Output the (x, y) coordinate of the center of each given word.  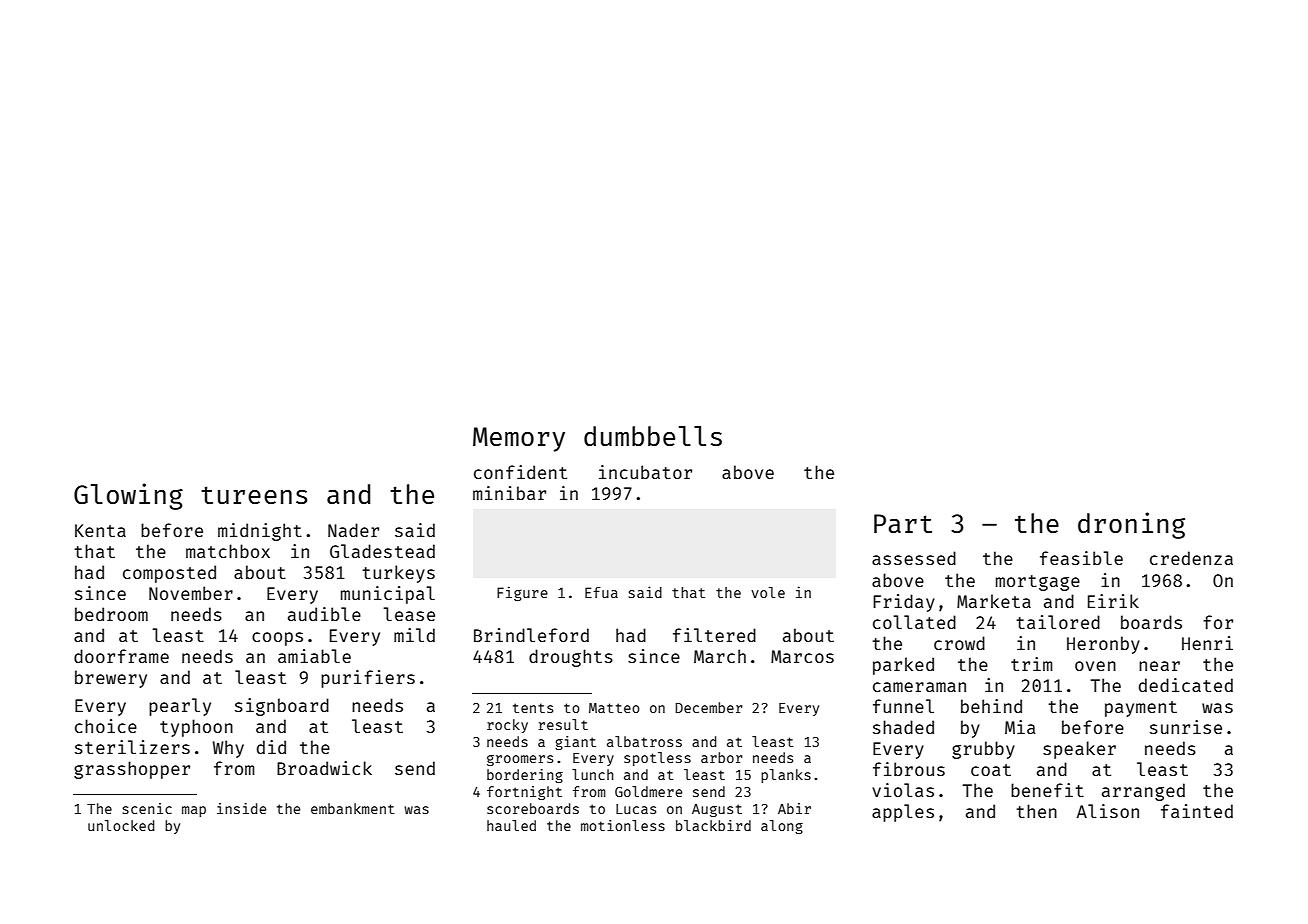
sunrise (1186, 727)
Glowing (128, 496)
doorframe (121, 656)
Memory (519, 439)
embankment (353, 808)
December (709, 707)
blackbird (713, 825)
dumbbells (653, 436)
